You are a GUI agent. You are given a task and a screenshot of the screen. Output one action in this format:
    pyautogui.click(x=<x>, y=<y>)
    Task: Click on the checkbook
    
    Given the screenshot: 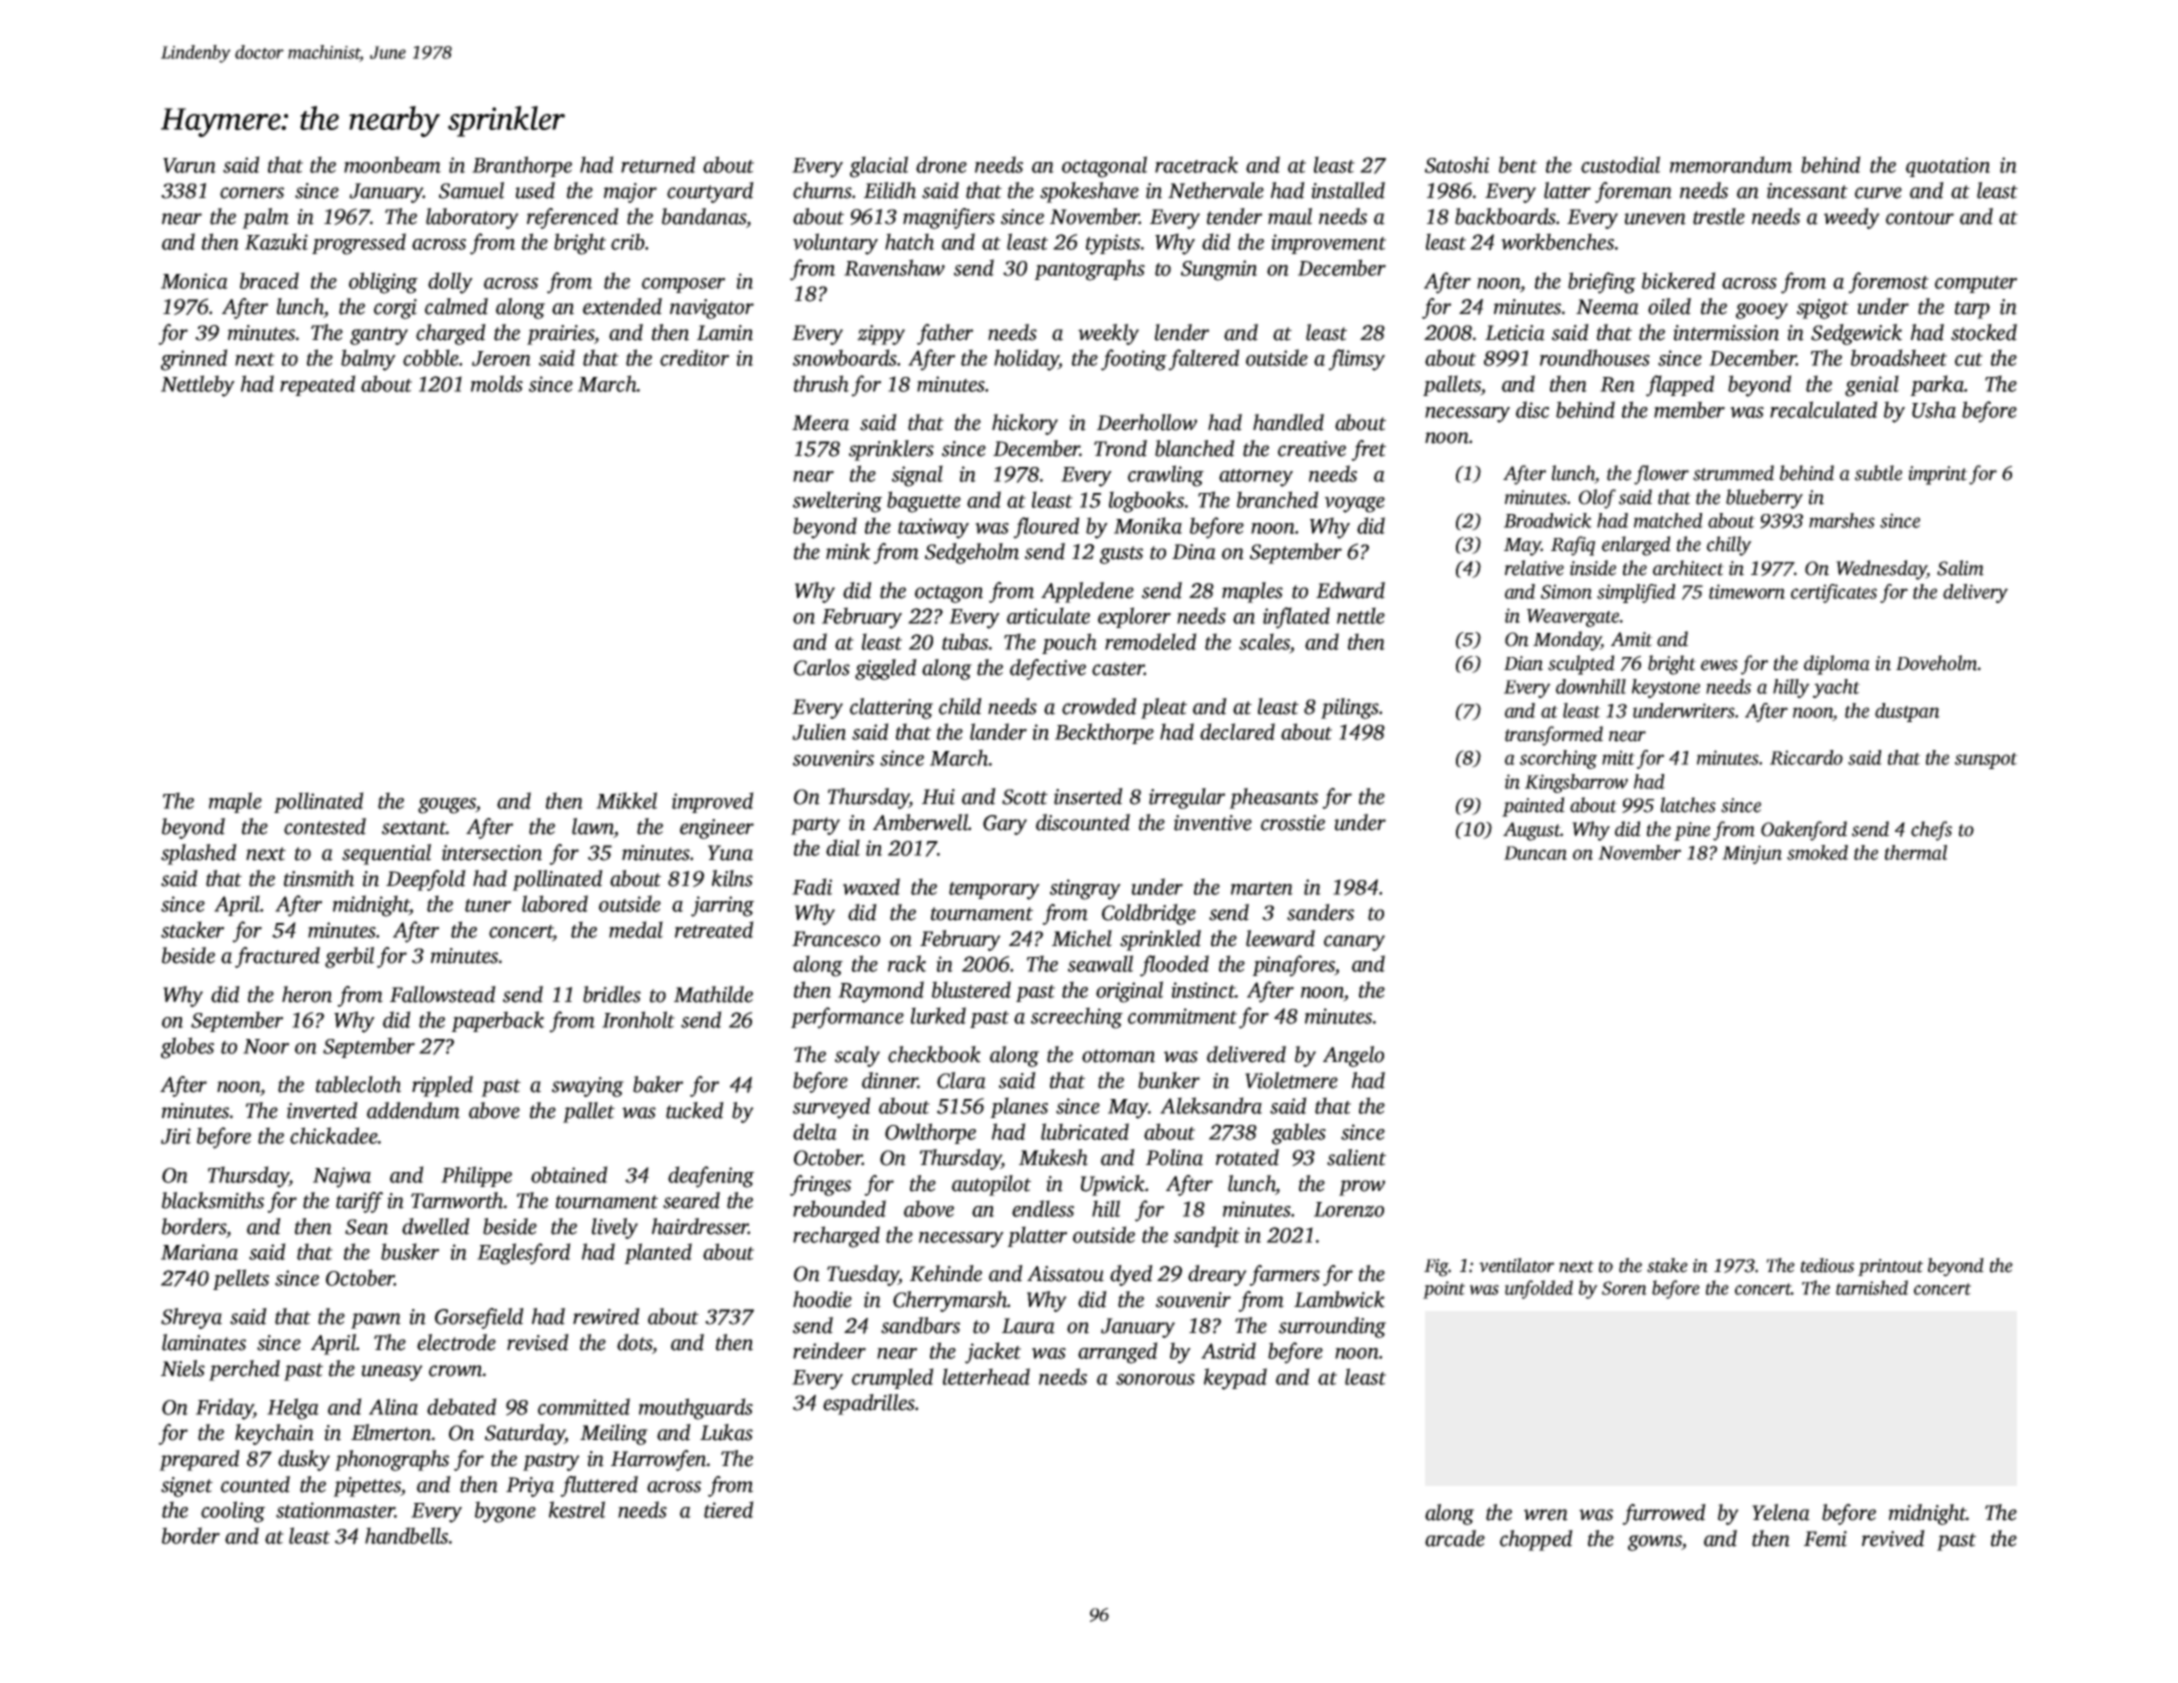 What is the action you would take?
    pyautogui.click(x=934, y=1054)
